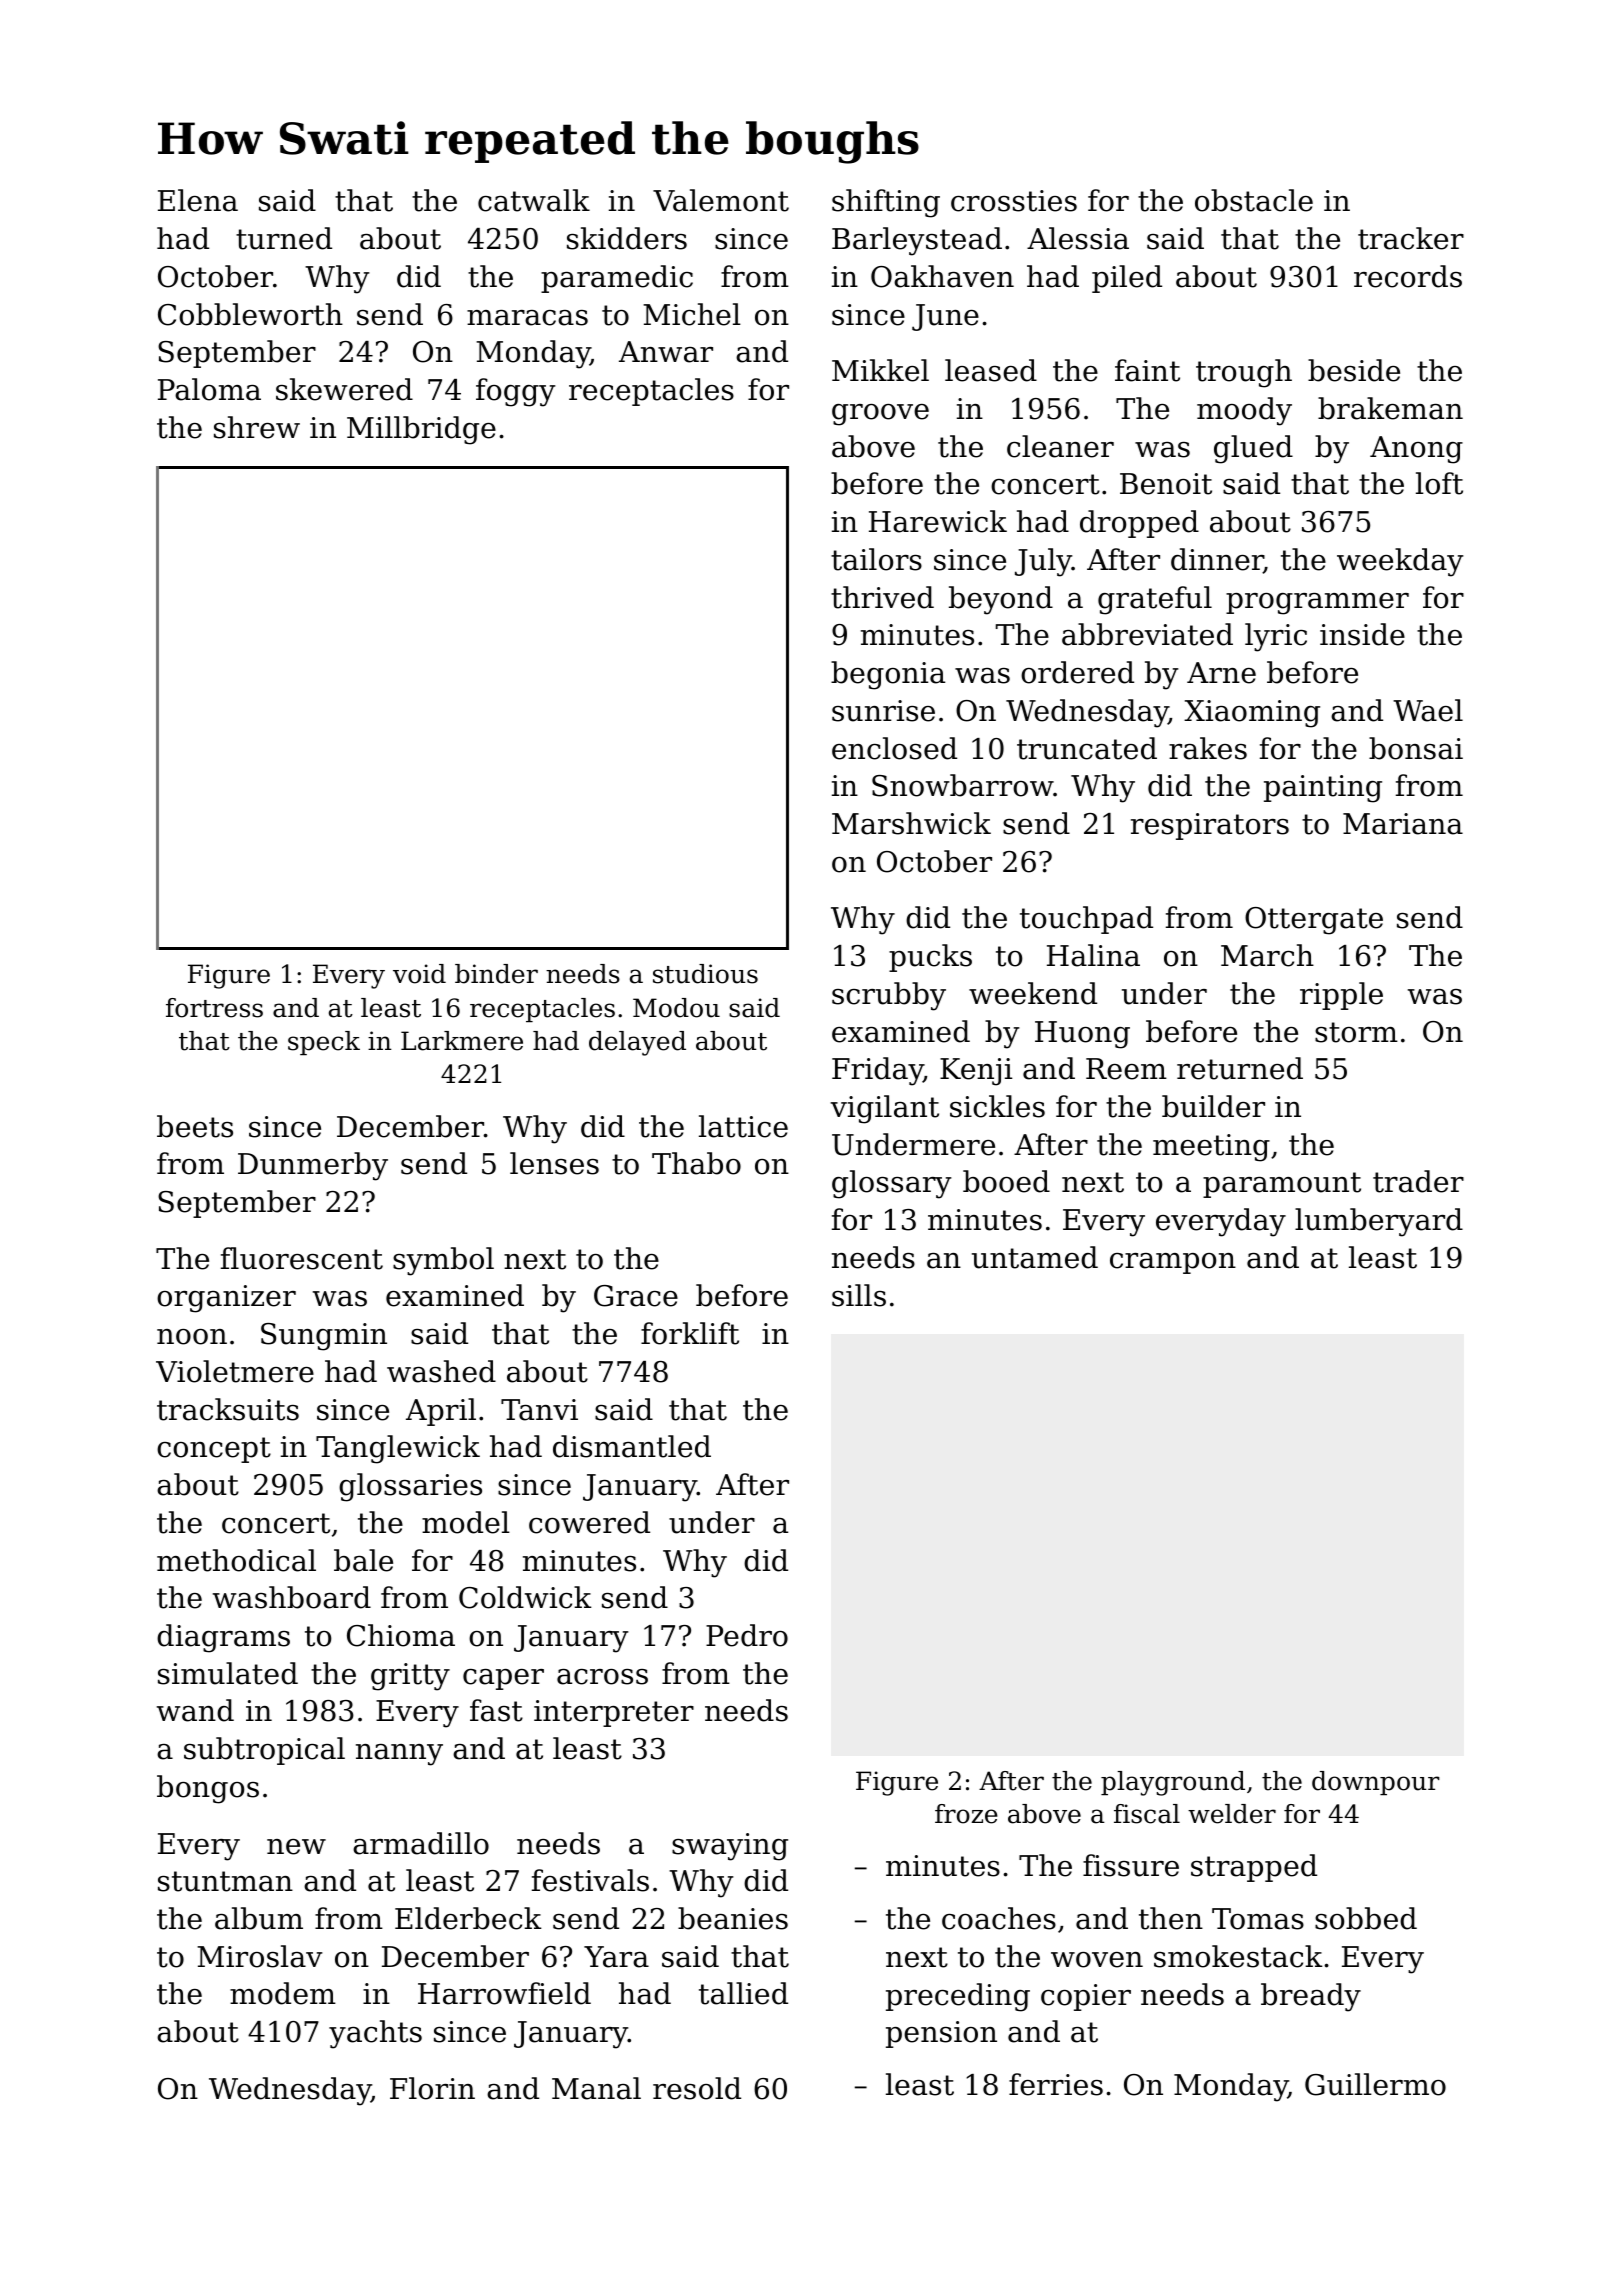 This screenshot has width=1620, height=2292. I want to click on obstacle, so click(1254, 200).
